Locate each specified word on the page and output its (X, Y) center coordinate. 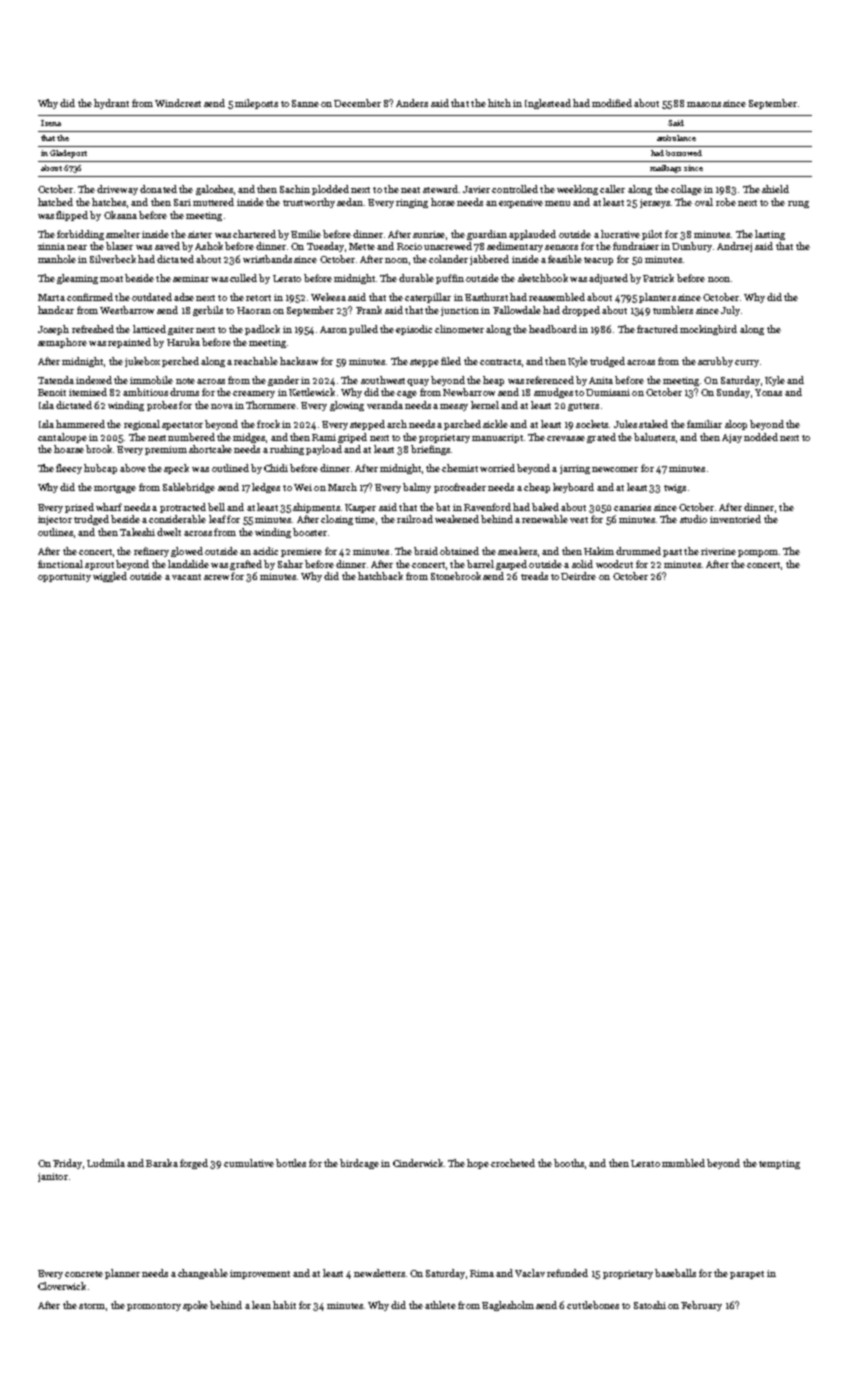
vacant (186, 577)
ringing (412, 203)
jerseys (655, 203)
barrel (480, 564)
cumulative (249, 1163)
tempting (779, 1164)
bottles (291, 1163)
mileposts (256, 104)
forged (194, 1164)
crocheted (513, 1163)
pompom (758, 553)
